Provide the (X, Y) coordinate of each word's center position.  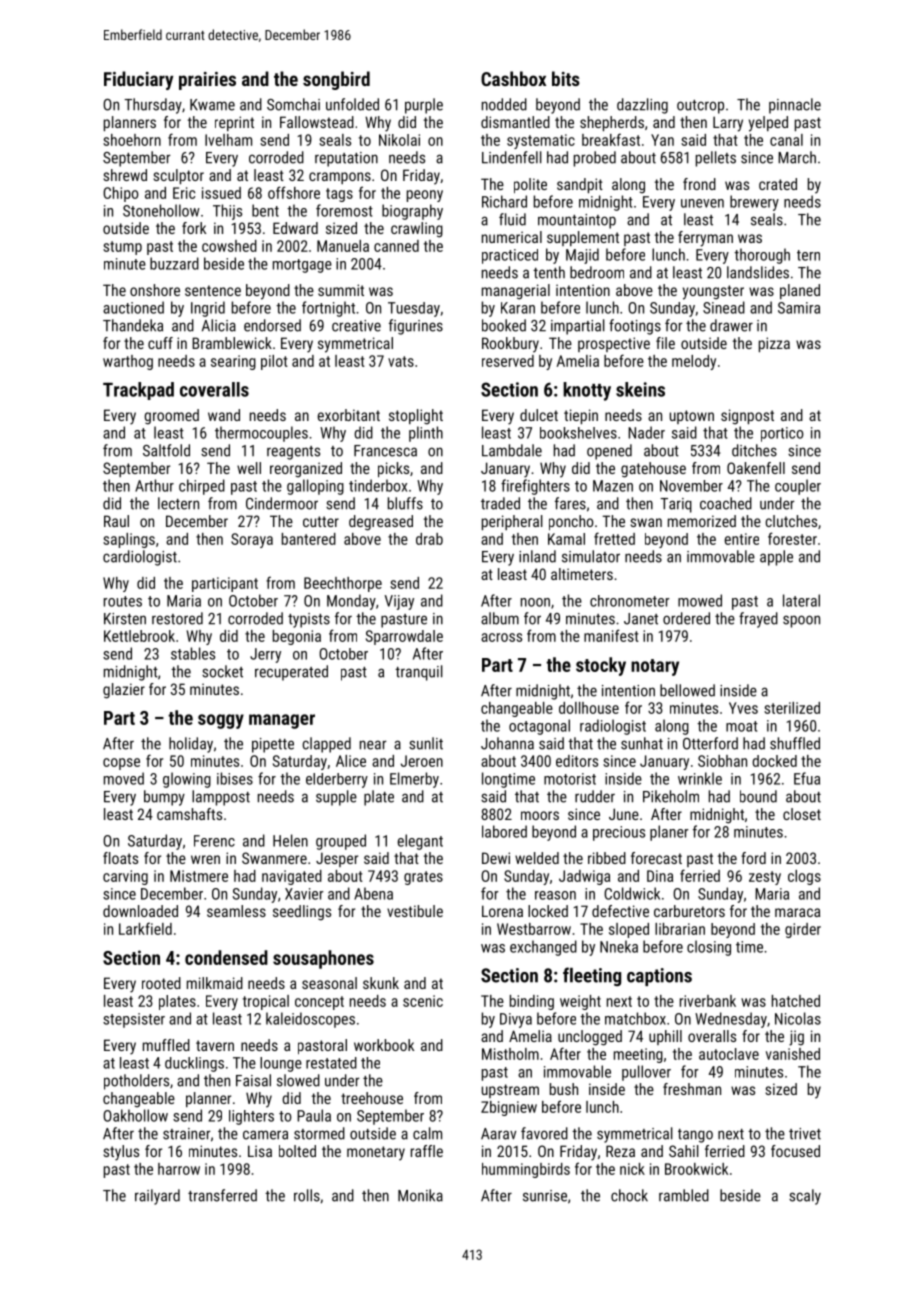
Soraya (252, 540)
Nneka (619, 946)
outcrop (700, 107)
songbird (336, 80)
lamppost (221, 798)
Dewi (496, 858)
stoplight (416, 417)
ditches (754, 450)
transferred (222, 1195)
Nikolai (399, 140)
